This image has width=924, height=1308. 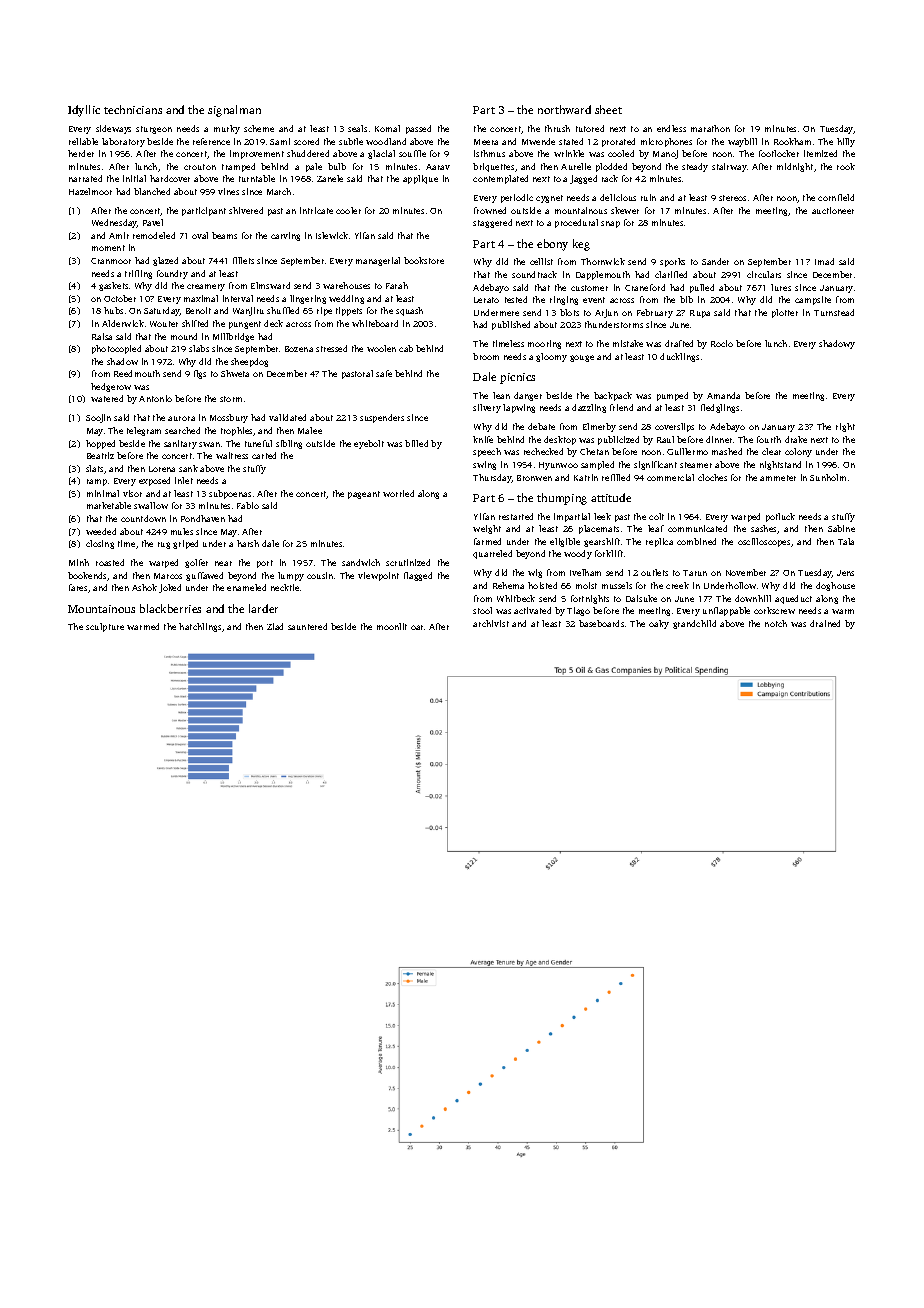 What do you see at coordinates (79, 562) in the image?
I see `Minh` at bounding box center [79, 562].
